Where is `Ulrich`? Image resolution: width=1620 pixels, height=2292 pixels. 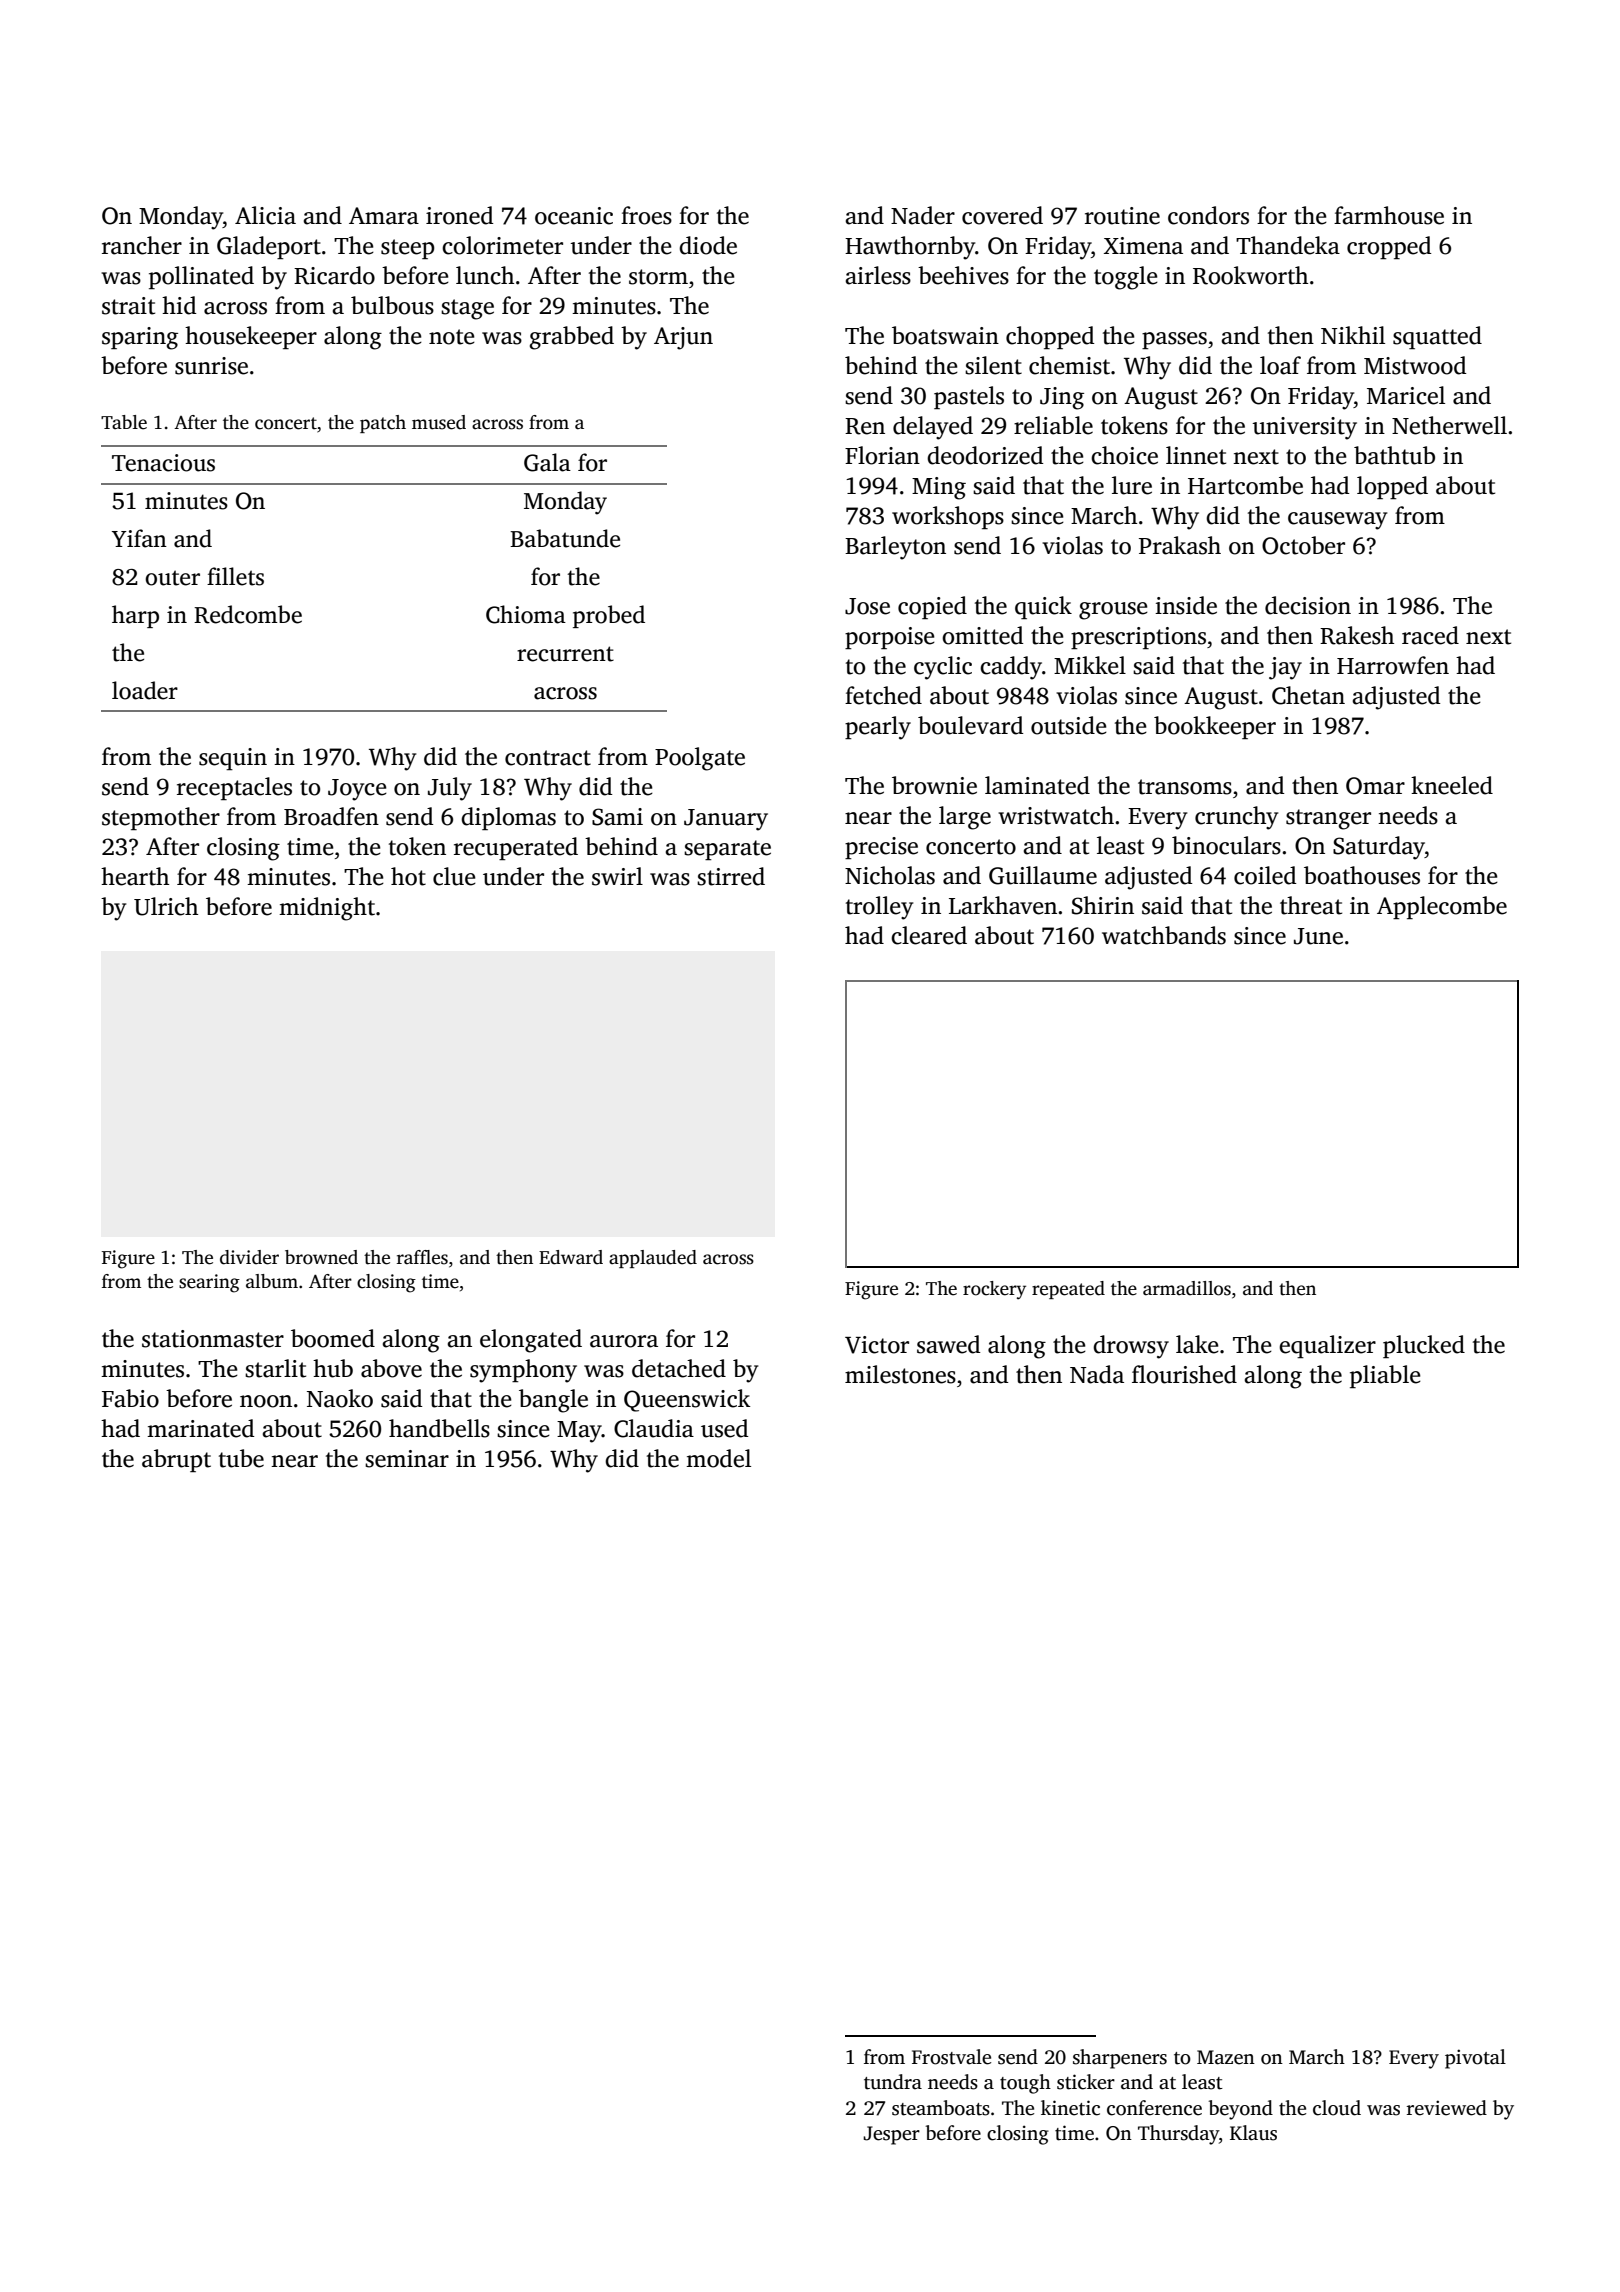
Ulrich is located at coordinates (166, 906).
